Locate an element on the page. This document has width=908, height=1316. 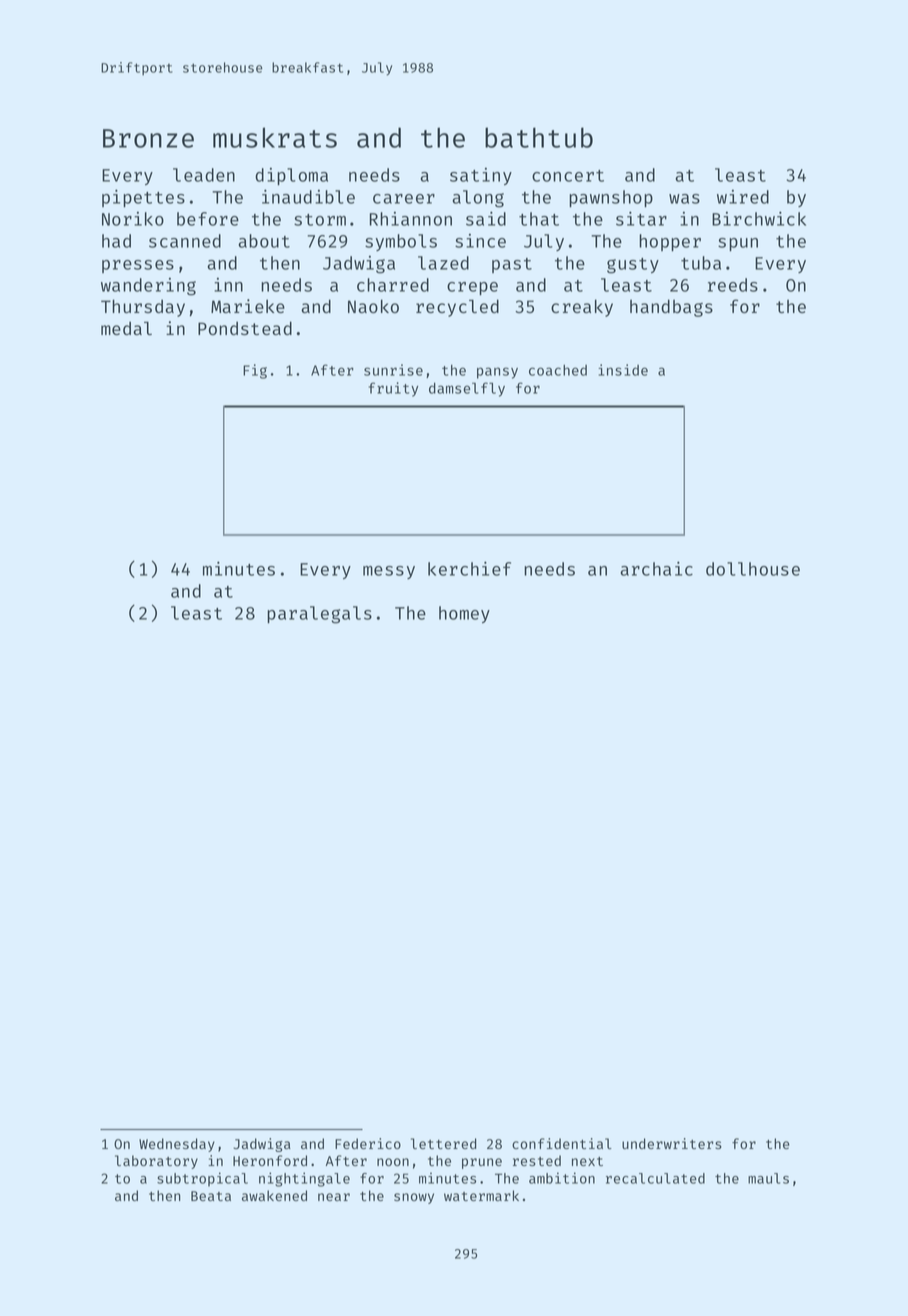
archaic is located at coordinates (656, 569).
